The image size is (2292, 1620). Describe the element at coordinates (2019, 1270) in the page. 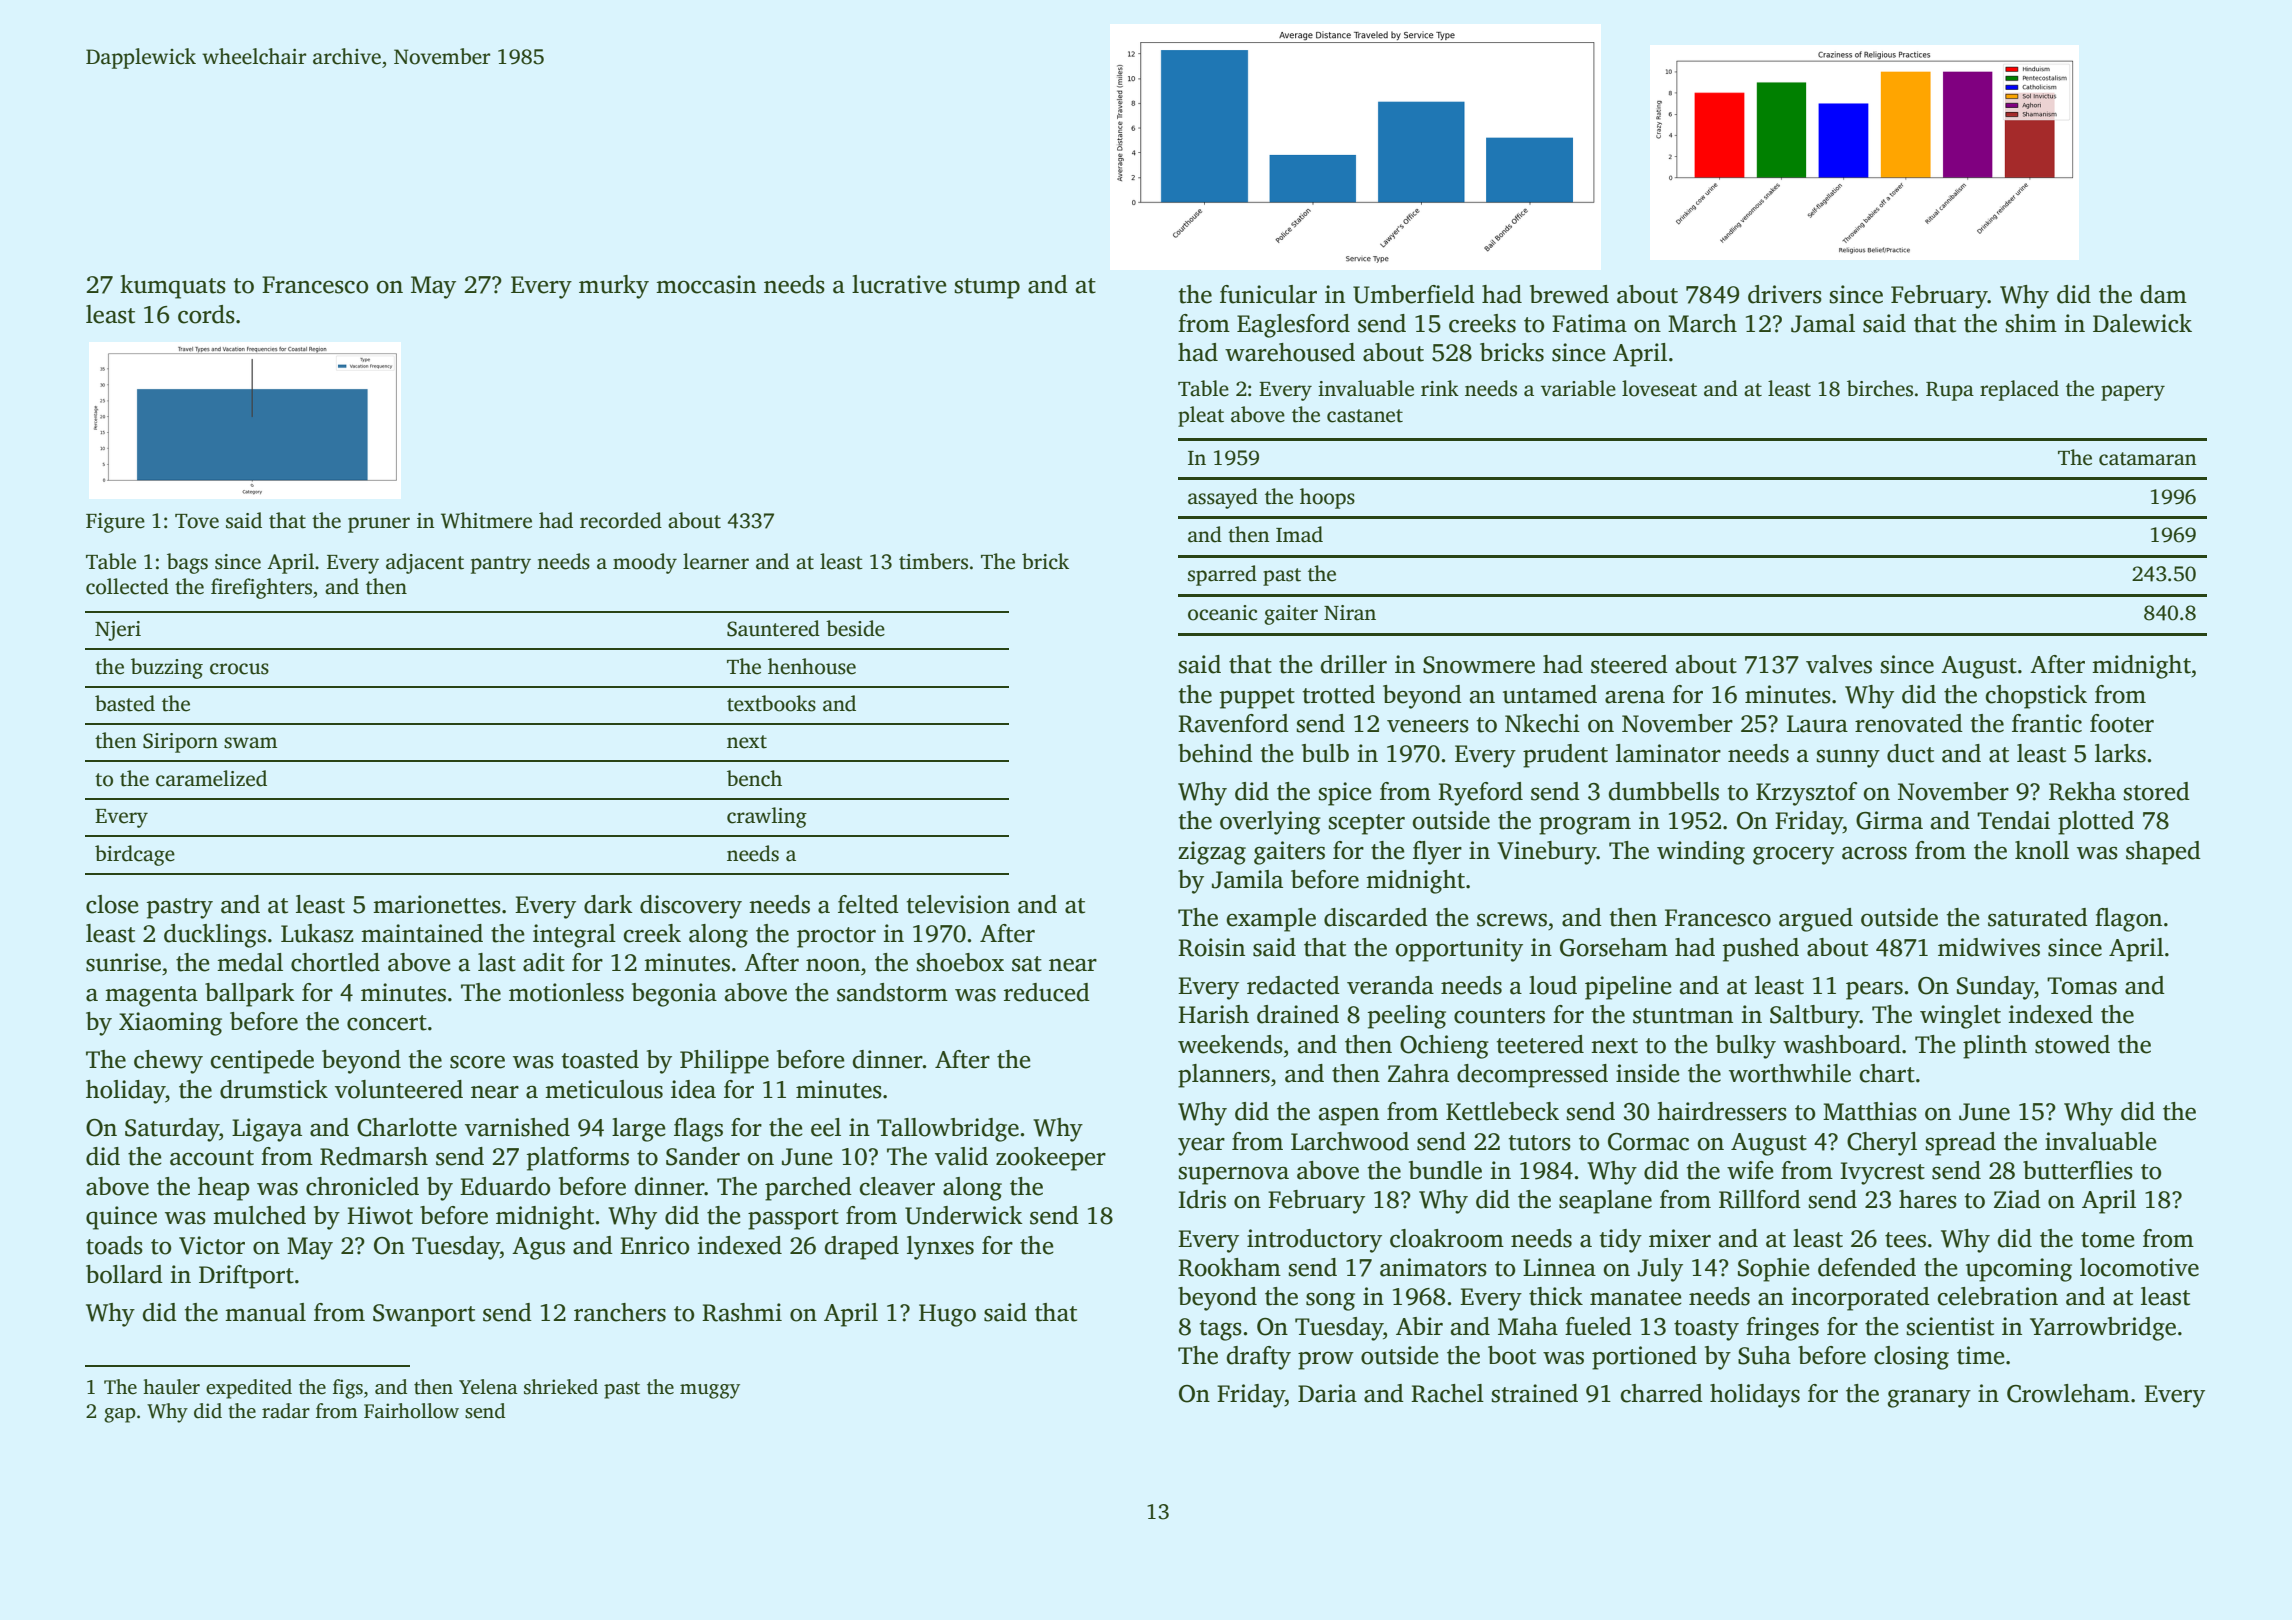

I see `upcoming` at that location.
